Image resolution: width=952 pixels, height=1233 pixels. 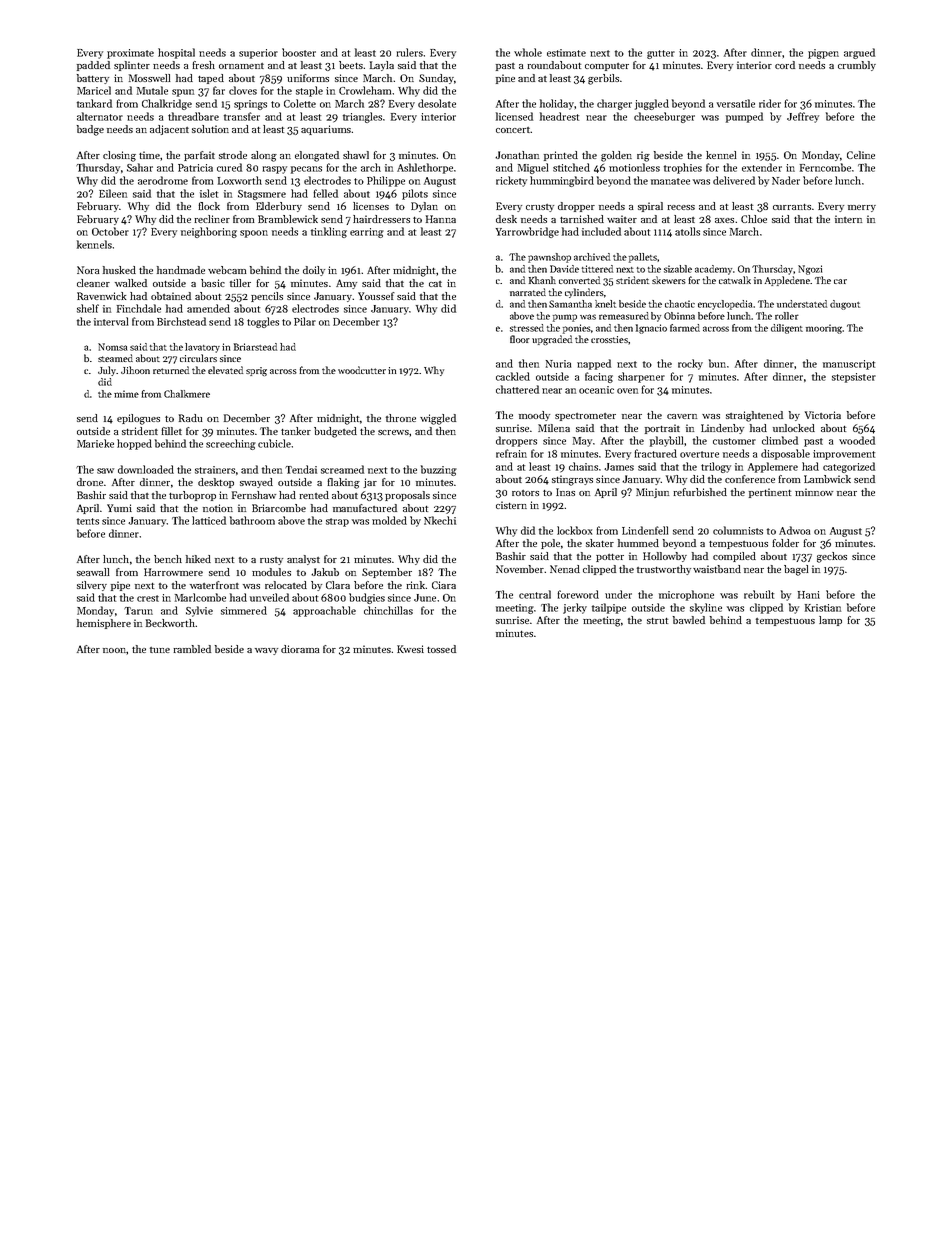 What do you see at coordinates (139, 308) in the document?
I see `Finchdale` at bounding box center [139, 308].
